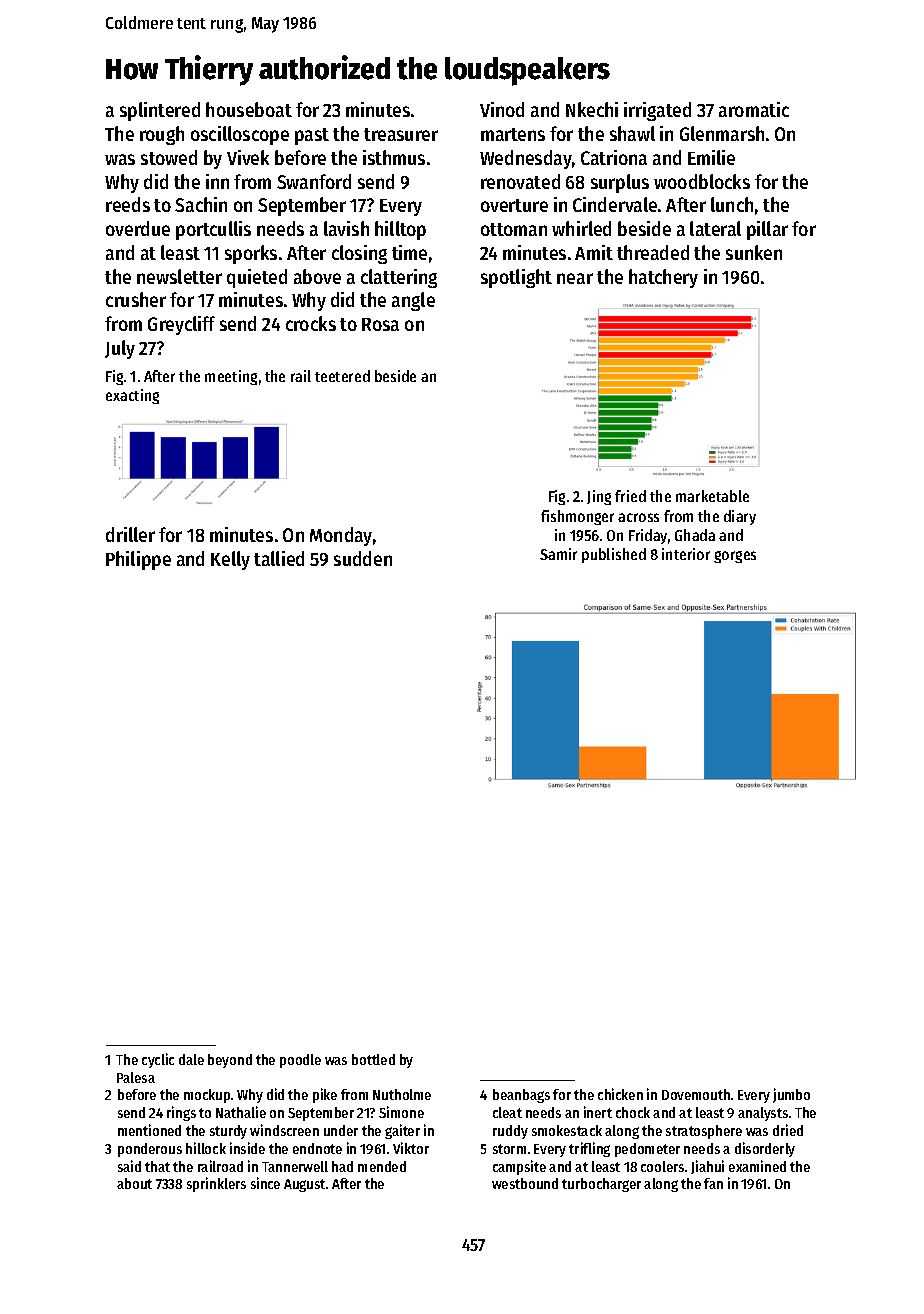  What do you see at coordinates (373, 1059) in the document?
I see `bottled` at bounding box center [373, 1059].
